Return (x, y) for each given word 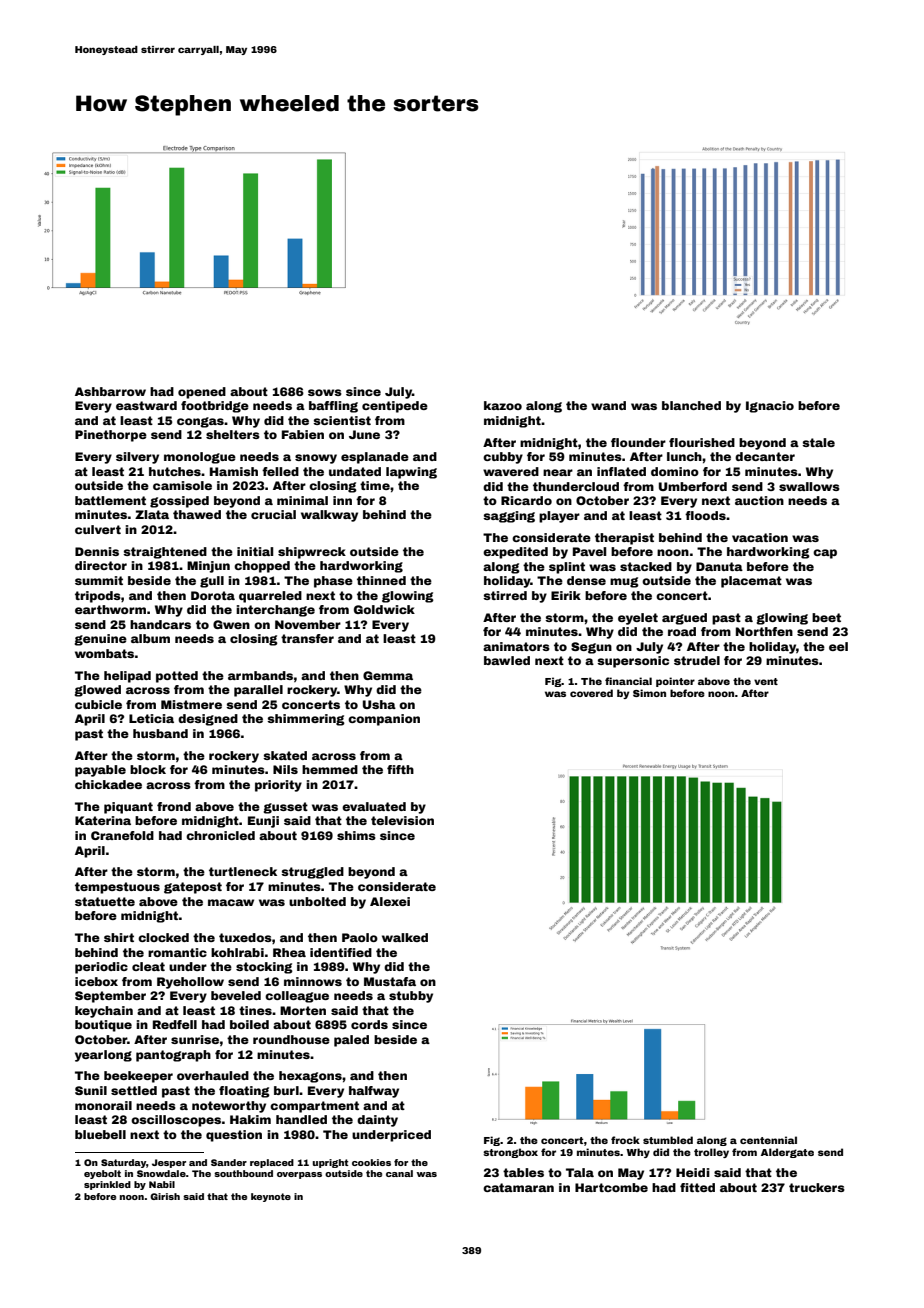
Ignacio (770, 407)
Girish (165, 1196)
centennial (768, 1140)
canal (399, 1173)
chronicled (220, 835)
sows (325, 392)
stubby (411, 997)
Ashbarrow (110, 391)
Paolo (360, 937)
